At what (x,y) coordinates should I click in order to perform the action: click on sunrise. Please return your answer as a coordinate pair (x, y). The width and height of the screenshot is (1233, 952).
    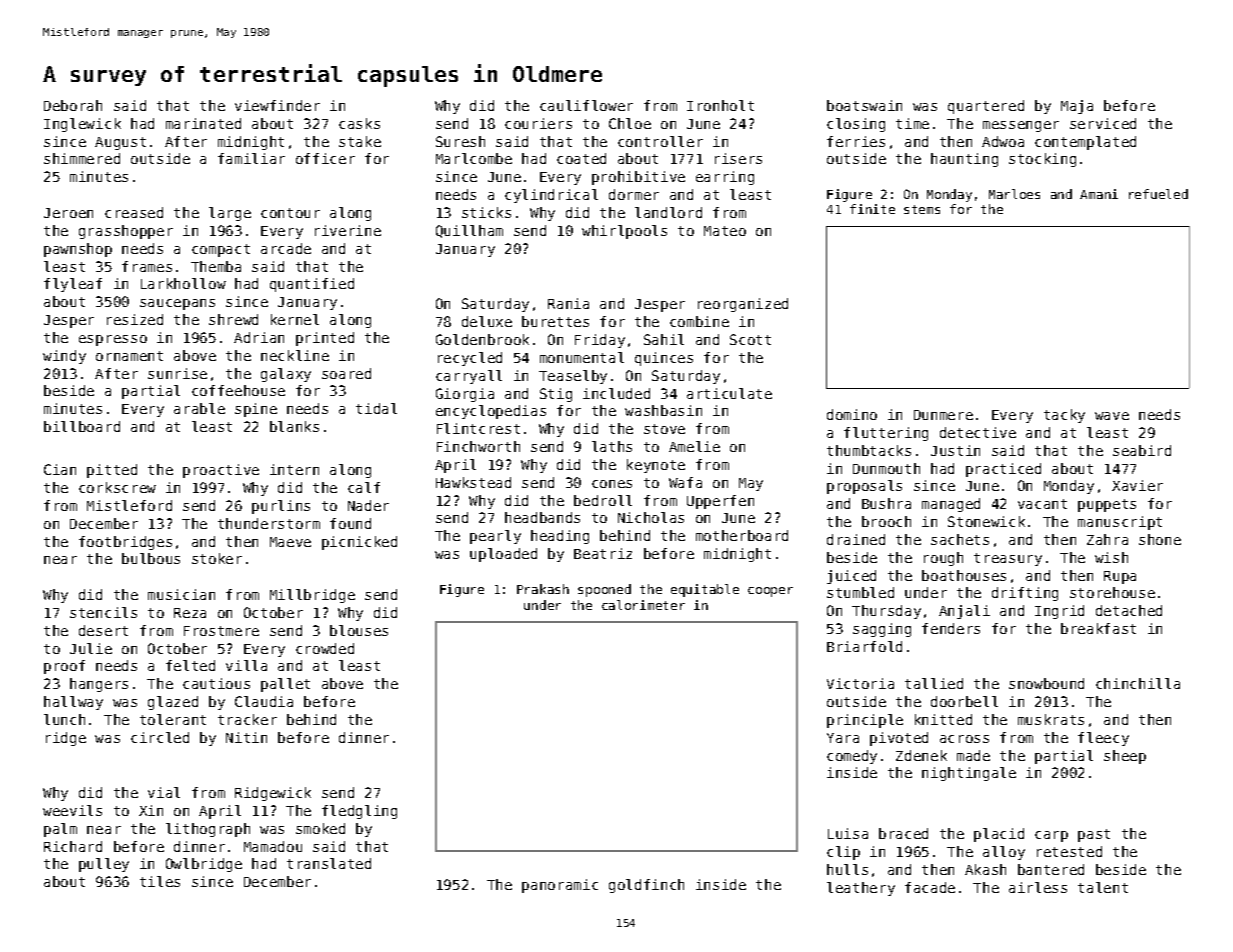
    Looking at the image, I should click on (177, 373).
